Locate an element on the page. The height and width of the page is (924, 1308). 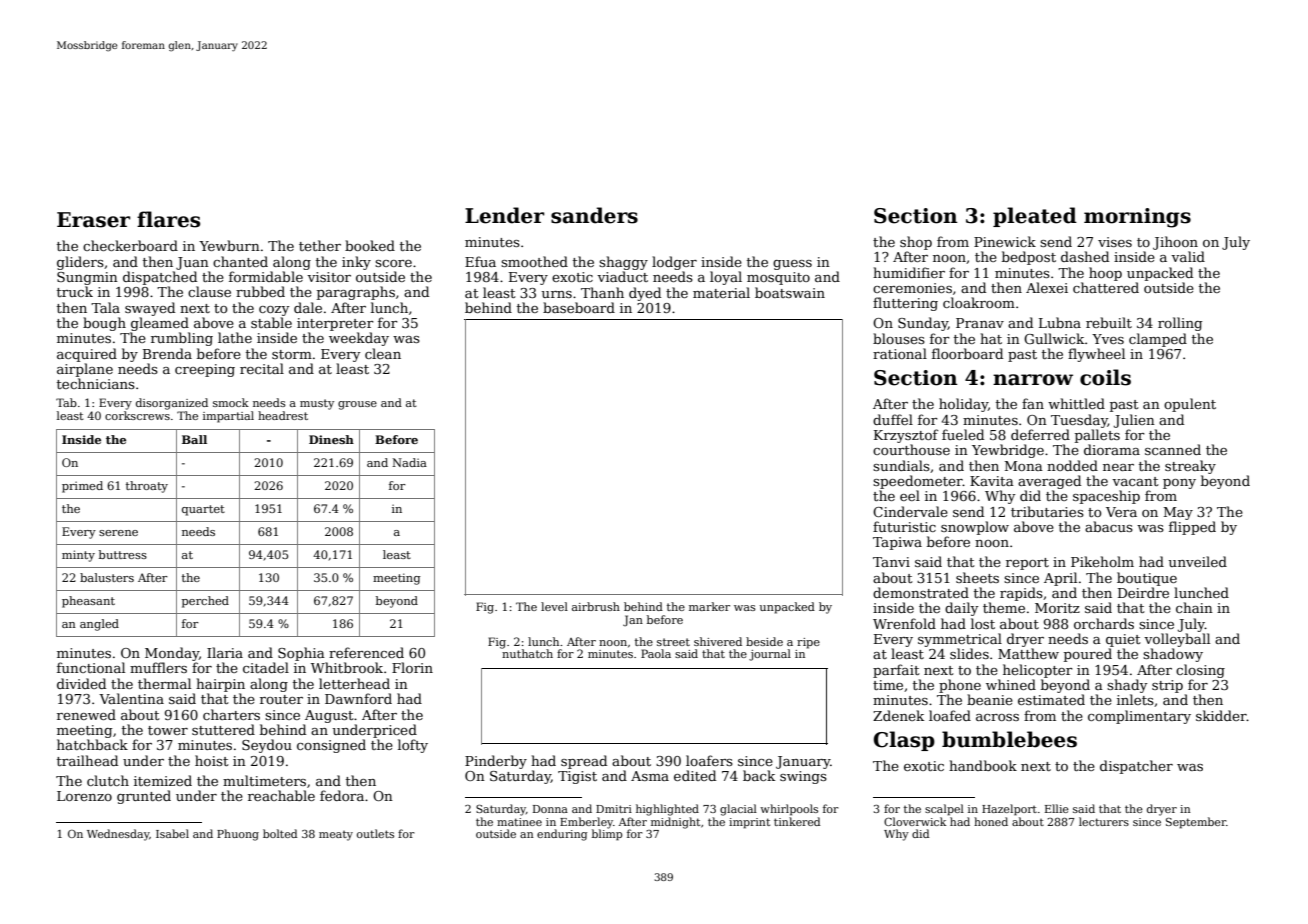
Pinewick is located at coordinates (1005, 241).
